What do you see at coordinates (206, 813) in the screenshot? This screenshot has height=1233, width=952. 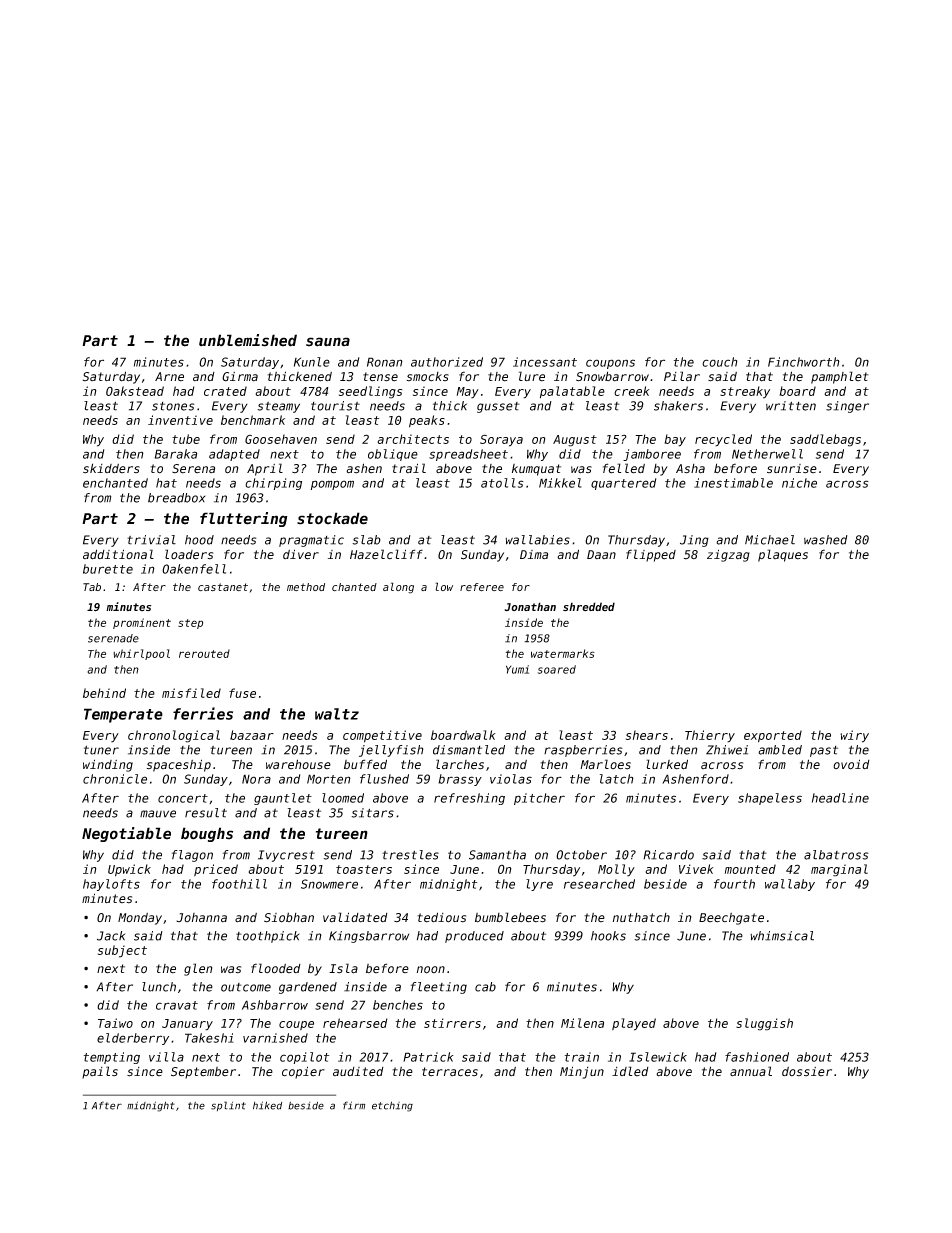 I see `result` at bounding box center [206, 813].
